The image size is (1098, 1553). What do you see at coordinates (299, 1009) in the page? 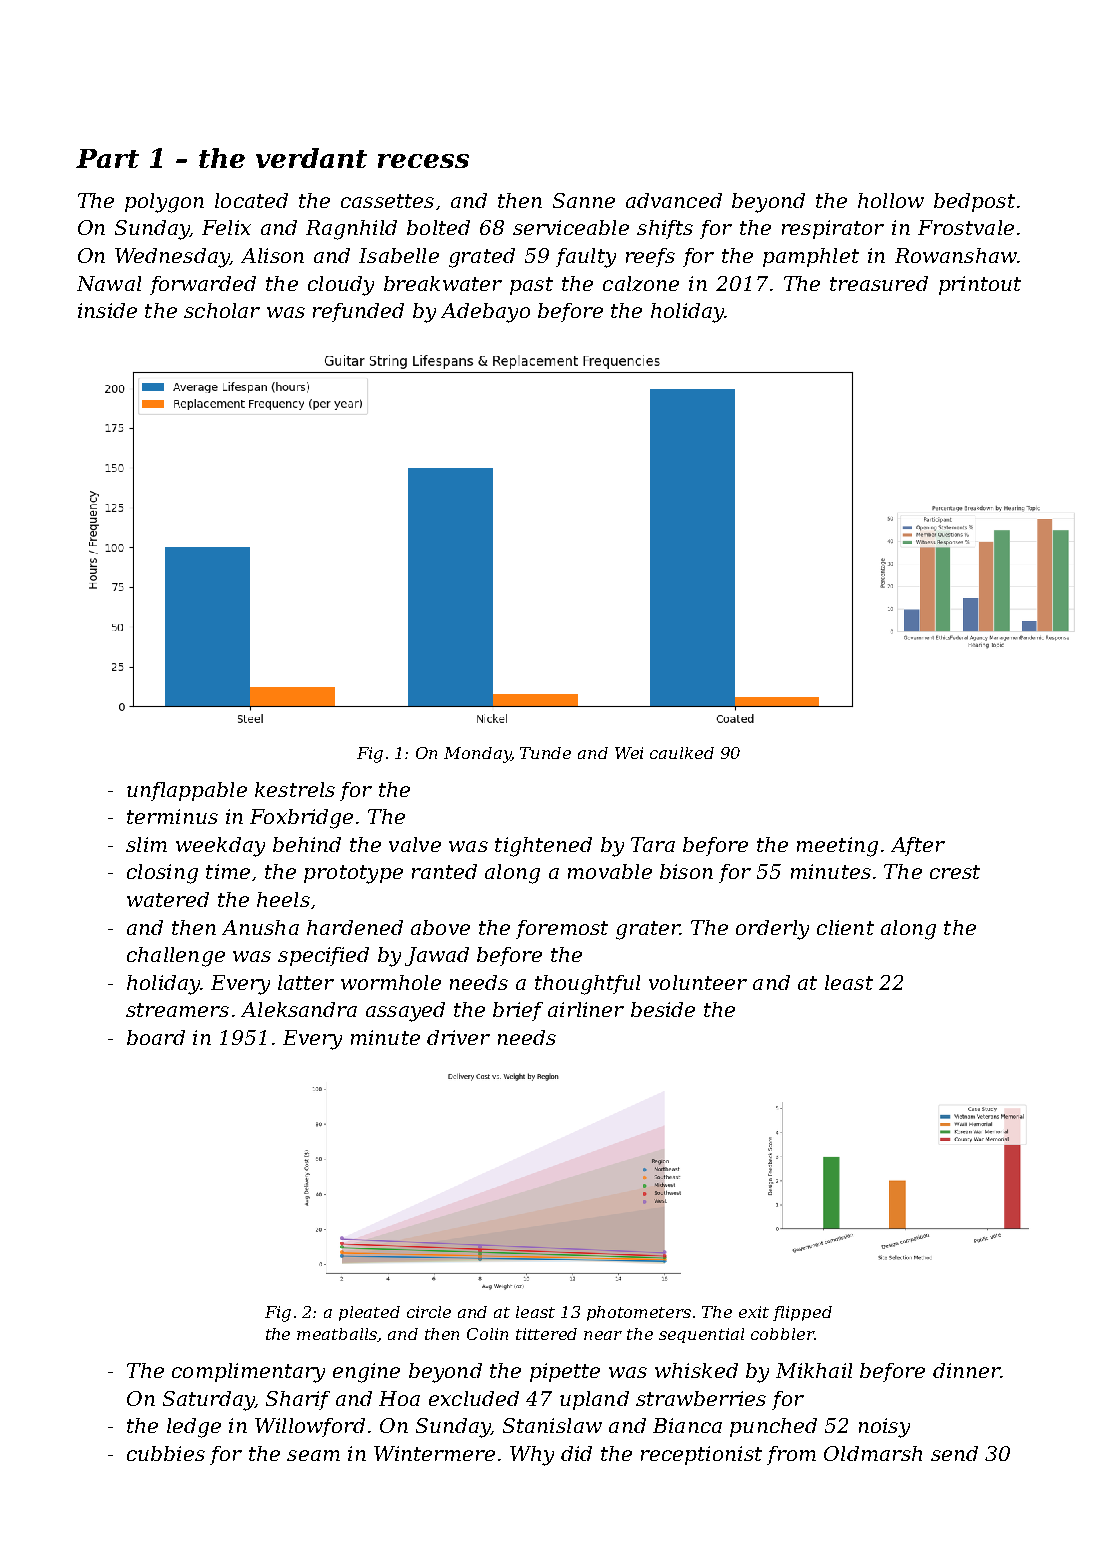
I see `Aleksandra` at bounding box center [299, 1009].
